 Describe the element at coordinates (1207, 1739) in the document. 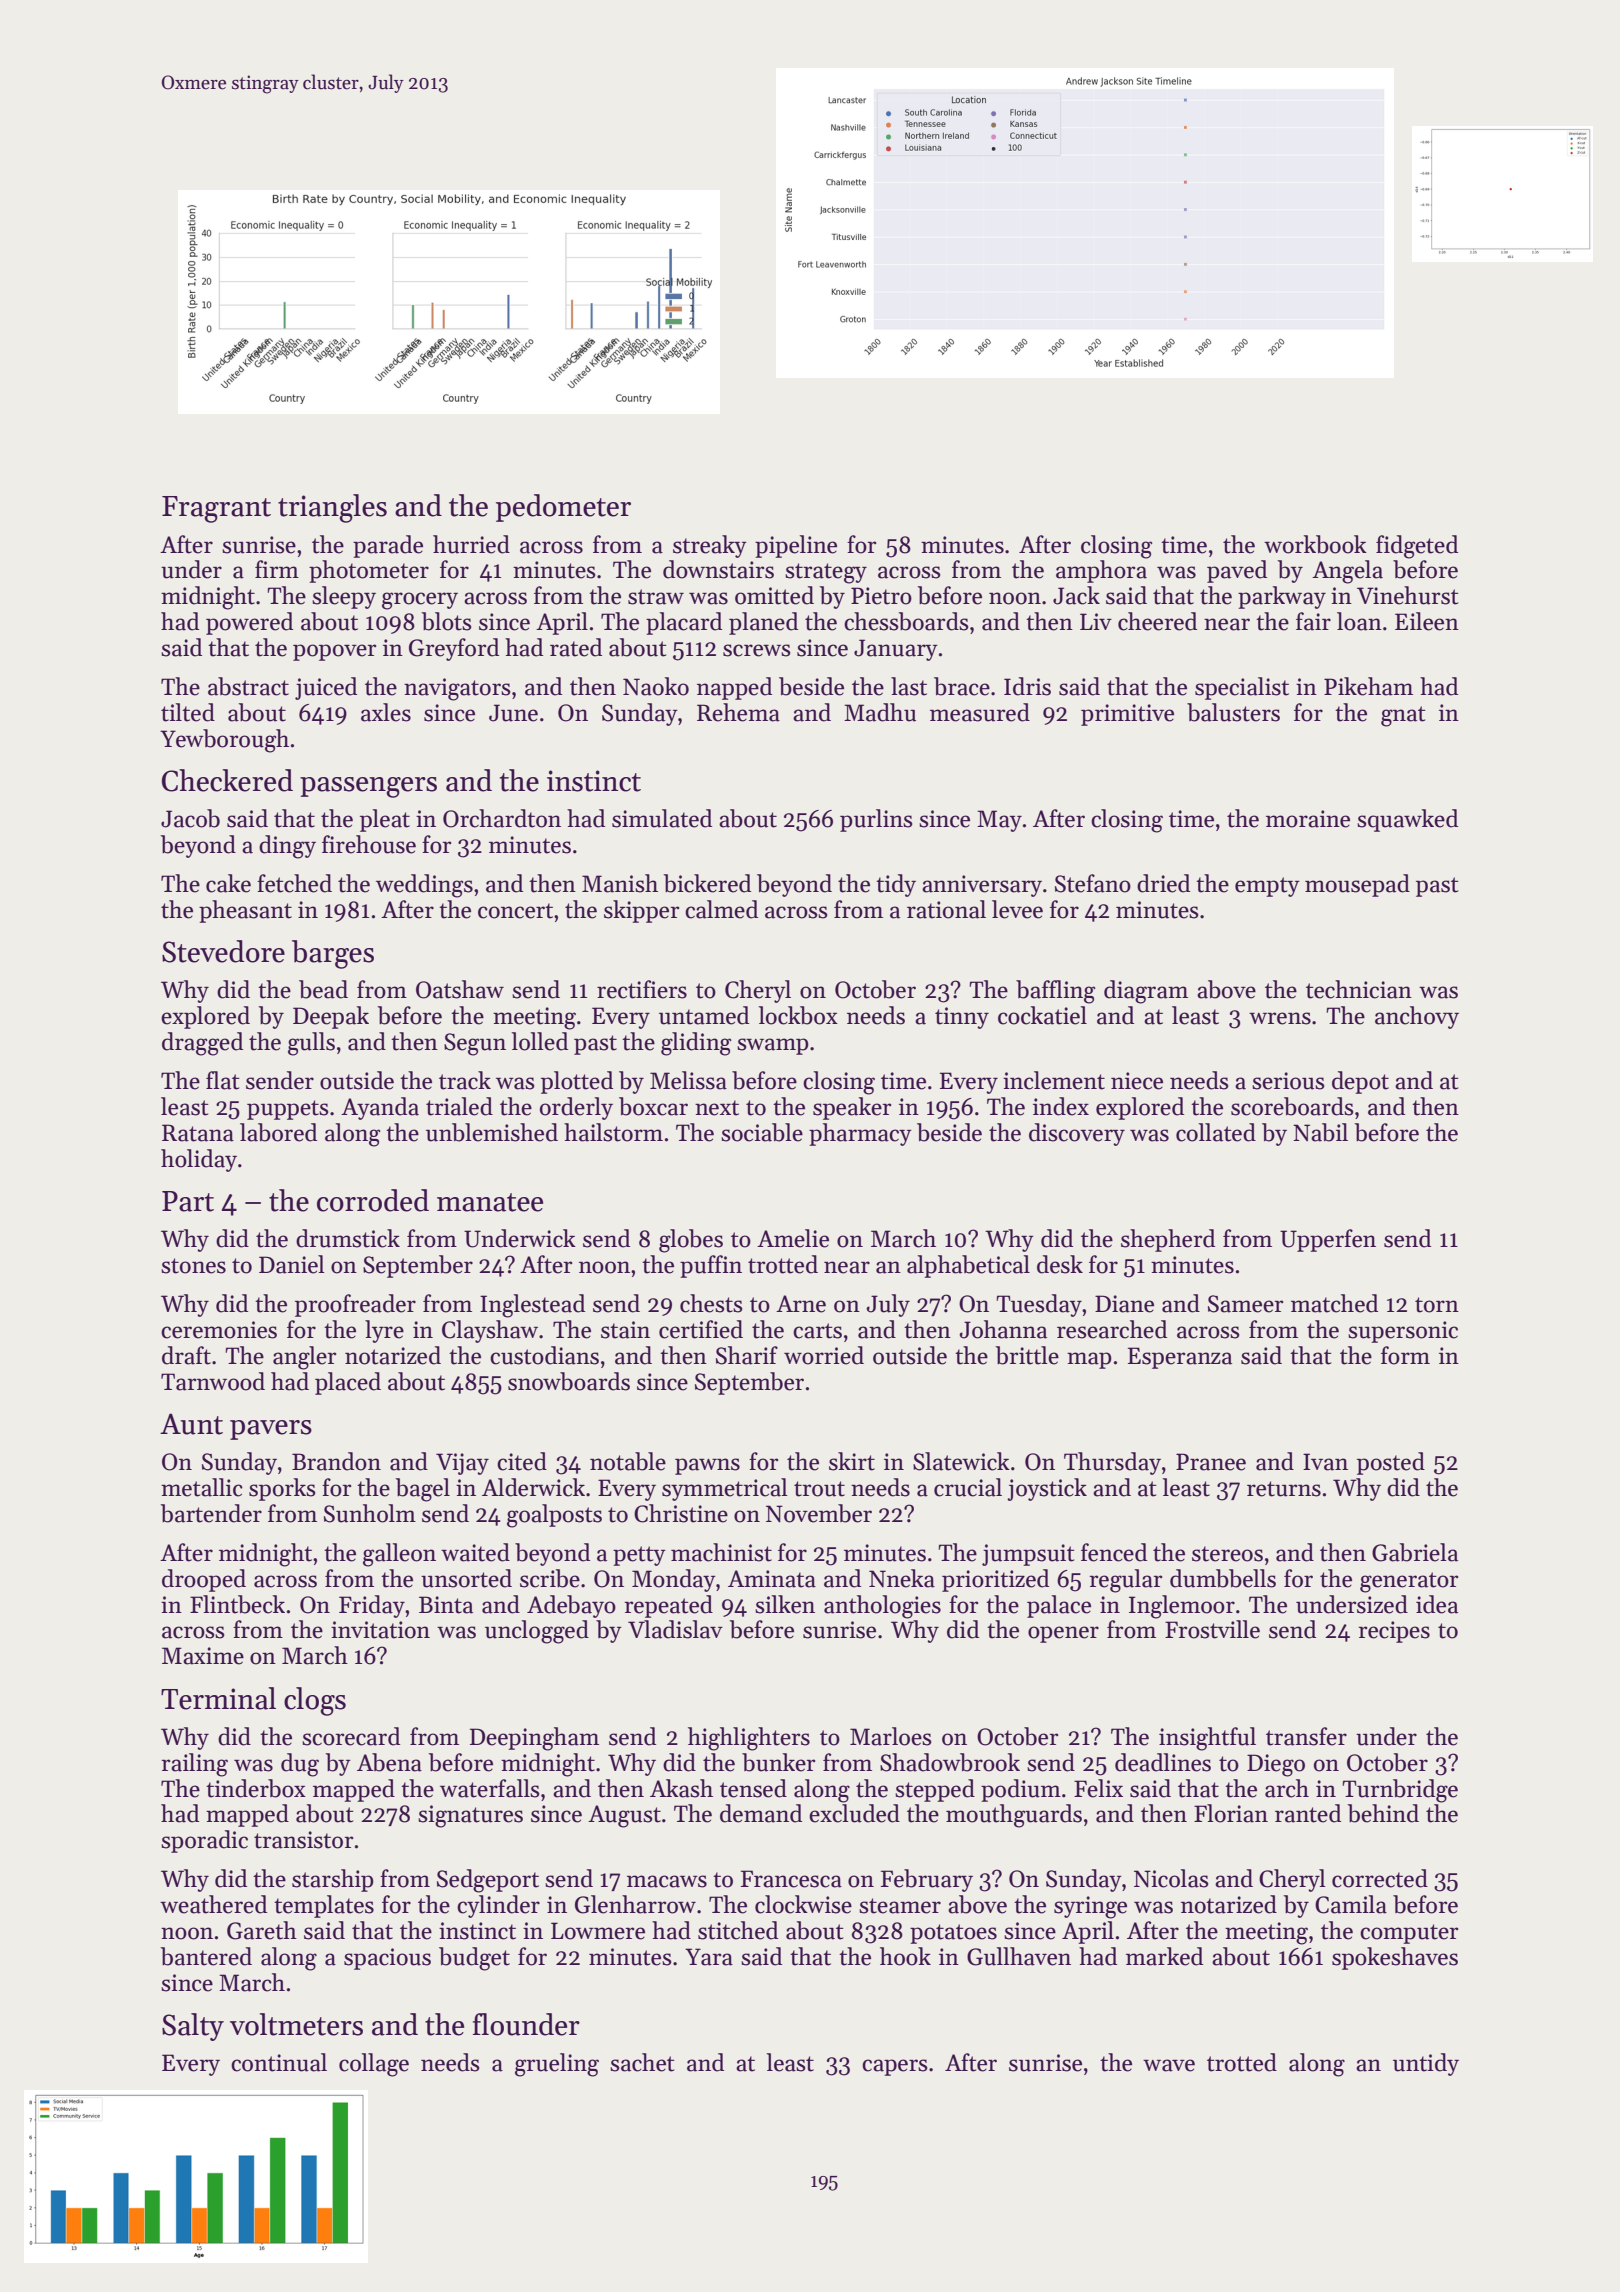

I see `insightful` at that location.
